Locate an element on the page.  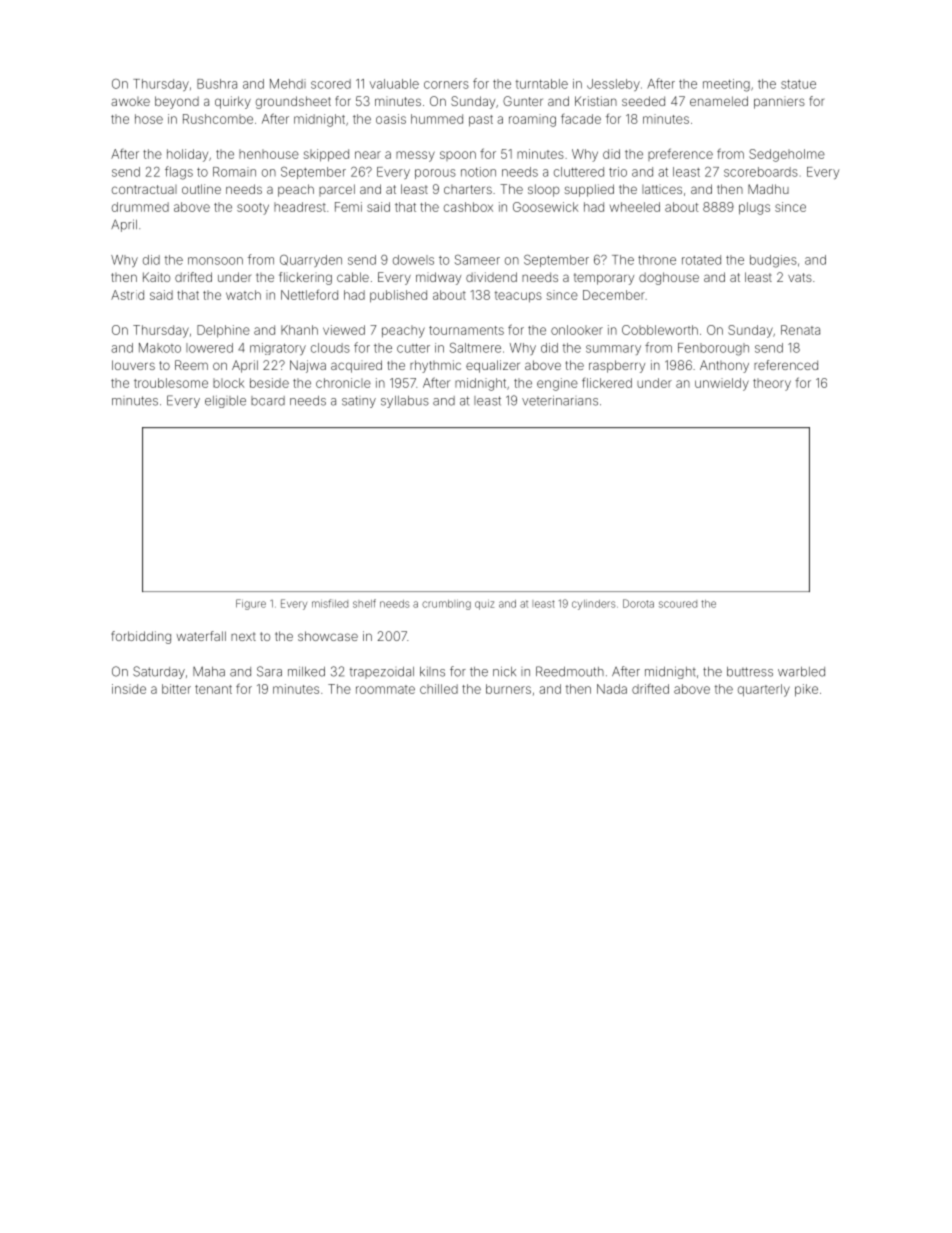
Cobbleworth is located at coordinates (660, 330).
